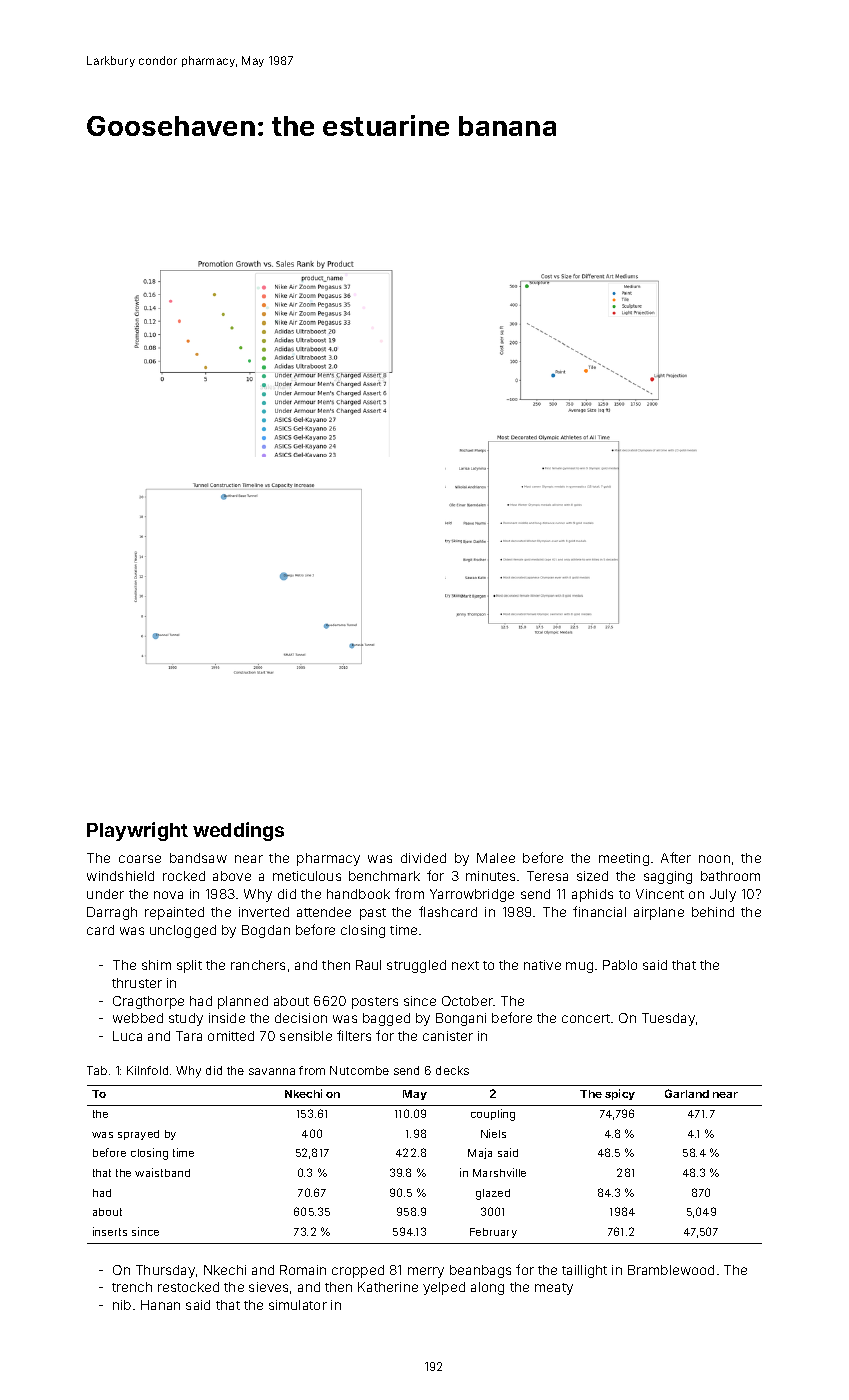 The height and width of the screenshot is (1400, 849). What do you see at coordinates (160, 1305) in the screenshot?
I see `Hanan` at bounding box center [160, 1305].
